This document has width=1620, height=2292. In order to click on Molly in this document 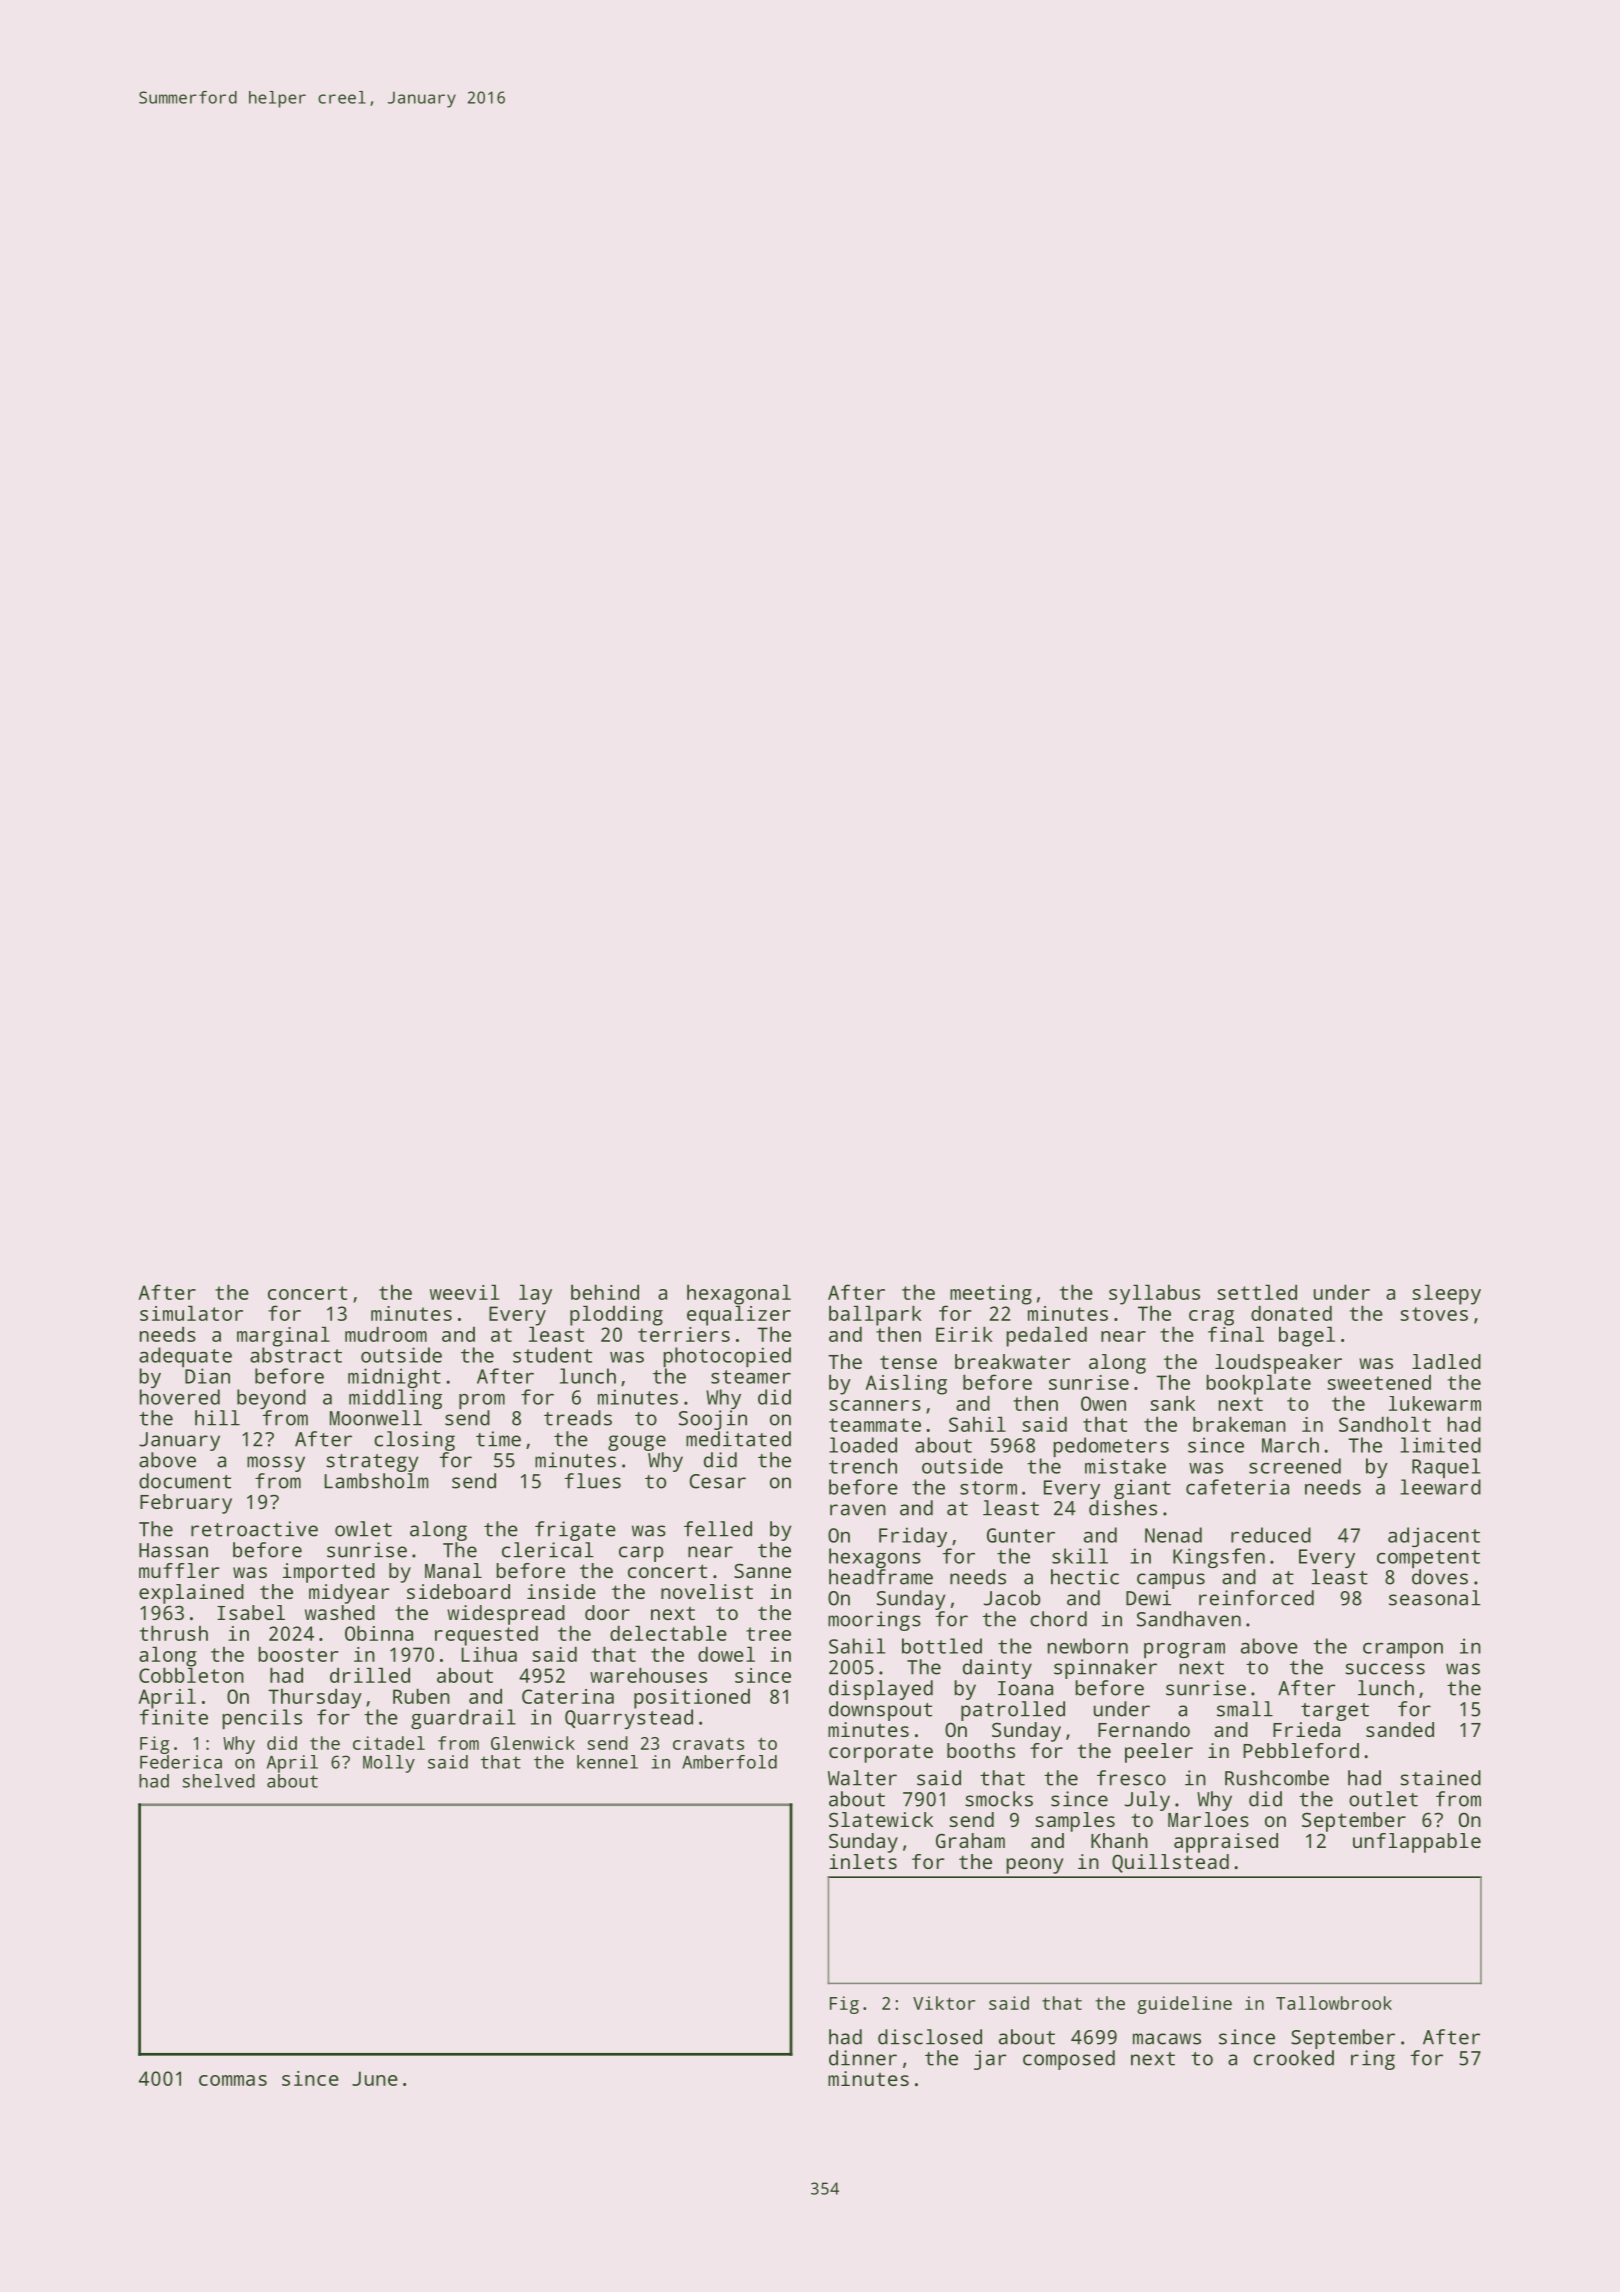, I will do `click(389, 1764)`.
